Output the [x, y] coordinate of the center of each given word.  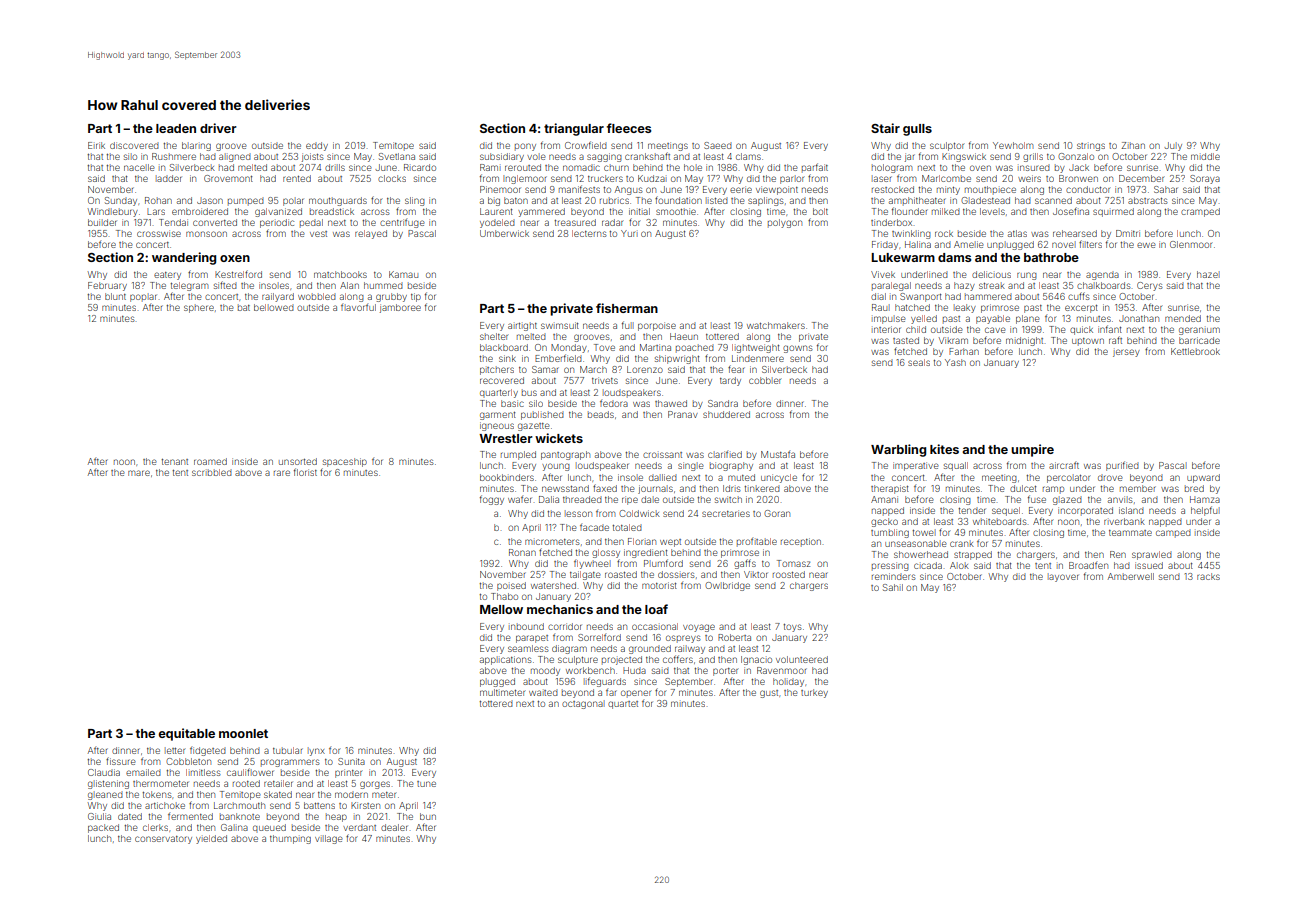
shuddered [726, 414]
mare [139, 473]
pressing [890, 566]
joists [313, 157]
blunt [115, 296]
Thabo [504, 596]
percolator [1069, 478]
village [329, 839]
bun [428, 816]
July [1173, 146]
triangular [574, 129]
